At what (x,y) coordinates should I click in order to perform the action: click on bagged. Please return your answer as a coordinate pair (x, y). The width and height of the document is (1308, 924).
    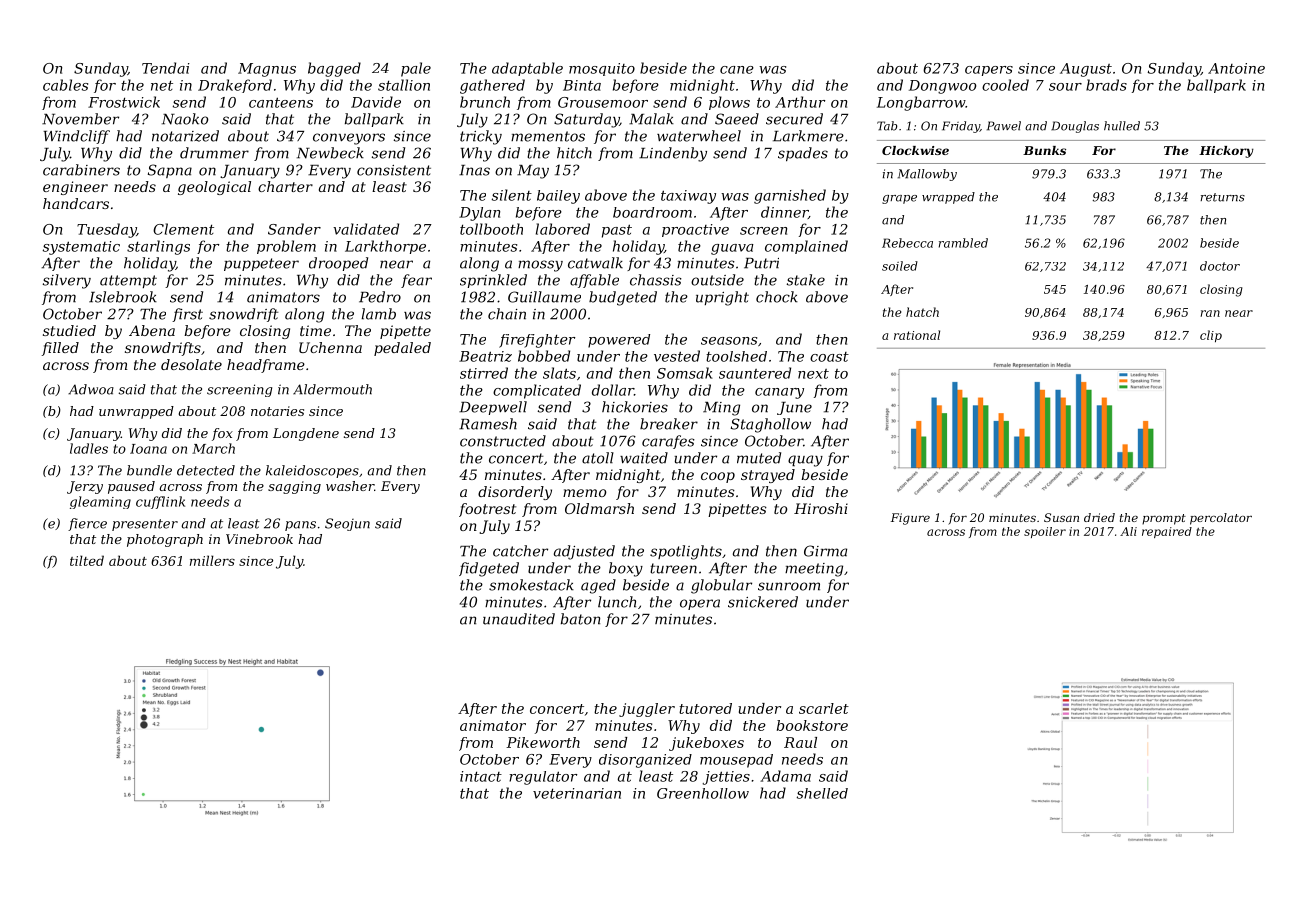
    Looking at the image, I should click on (334, 69).
